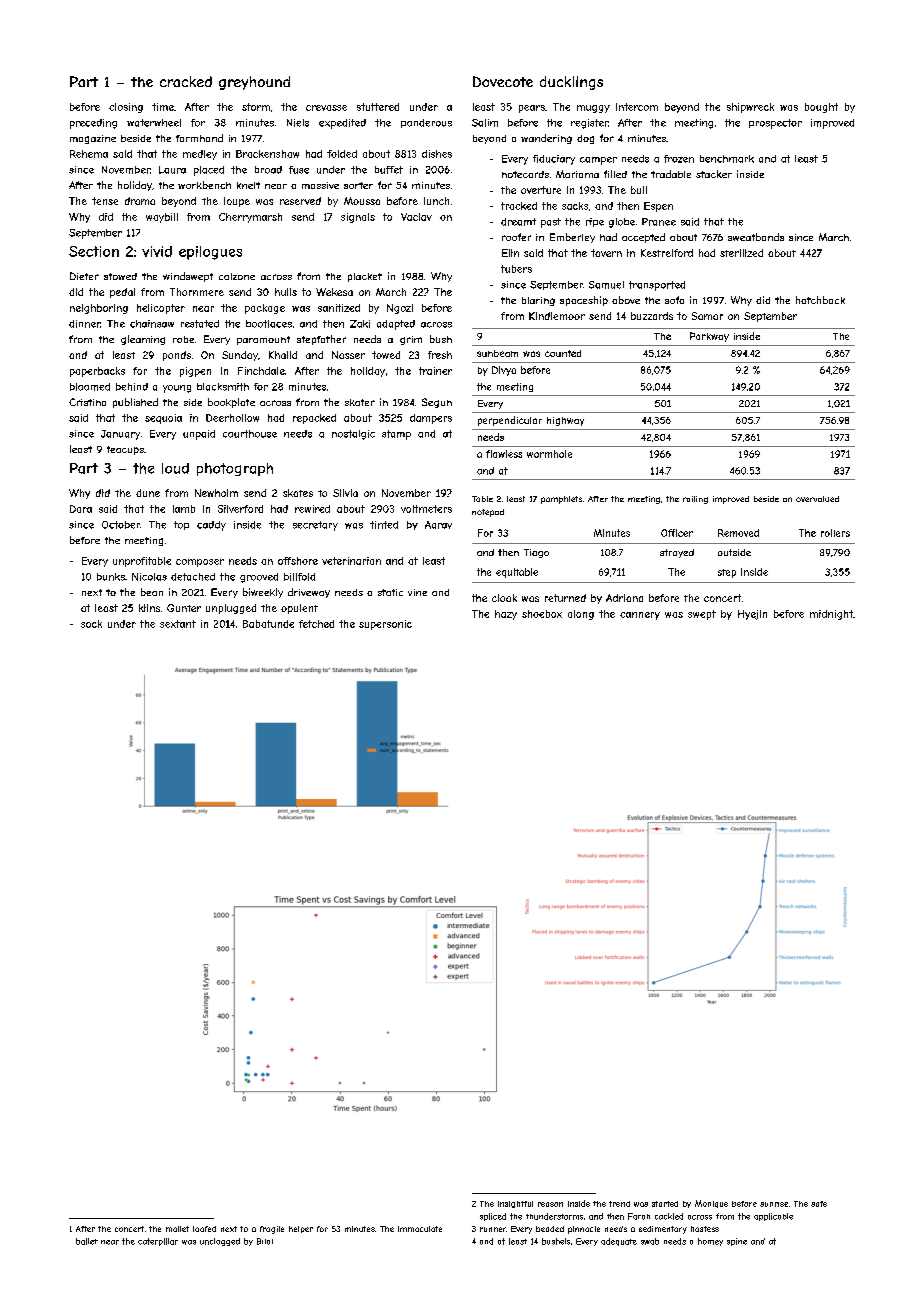 This image has height=1308, width=924. I want to click on Hyejin, so click(752, 615).
